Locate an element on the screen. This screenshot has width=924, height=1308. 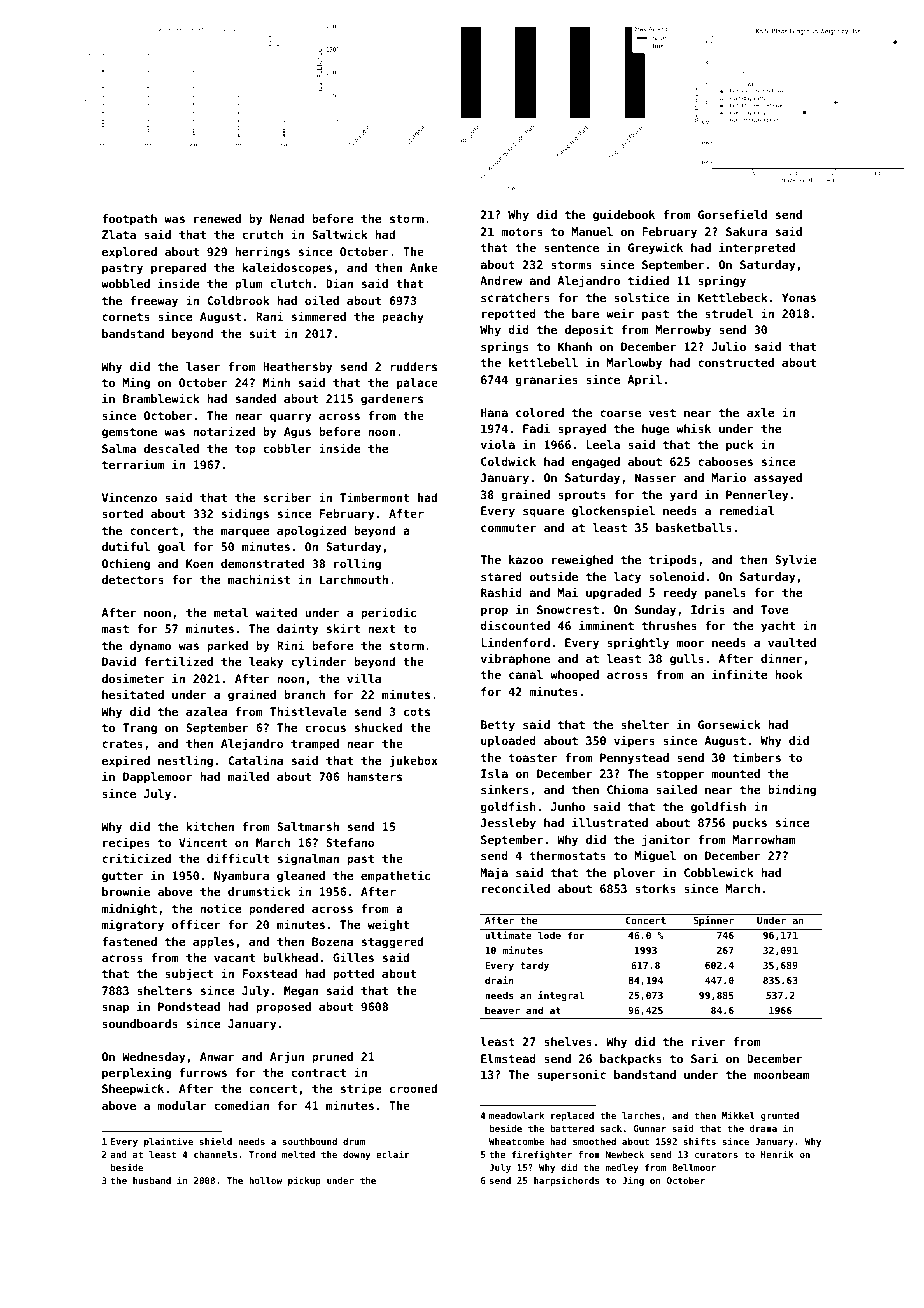
recipes is located at coordinates (126, 843).
